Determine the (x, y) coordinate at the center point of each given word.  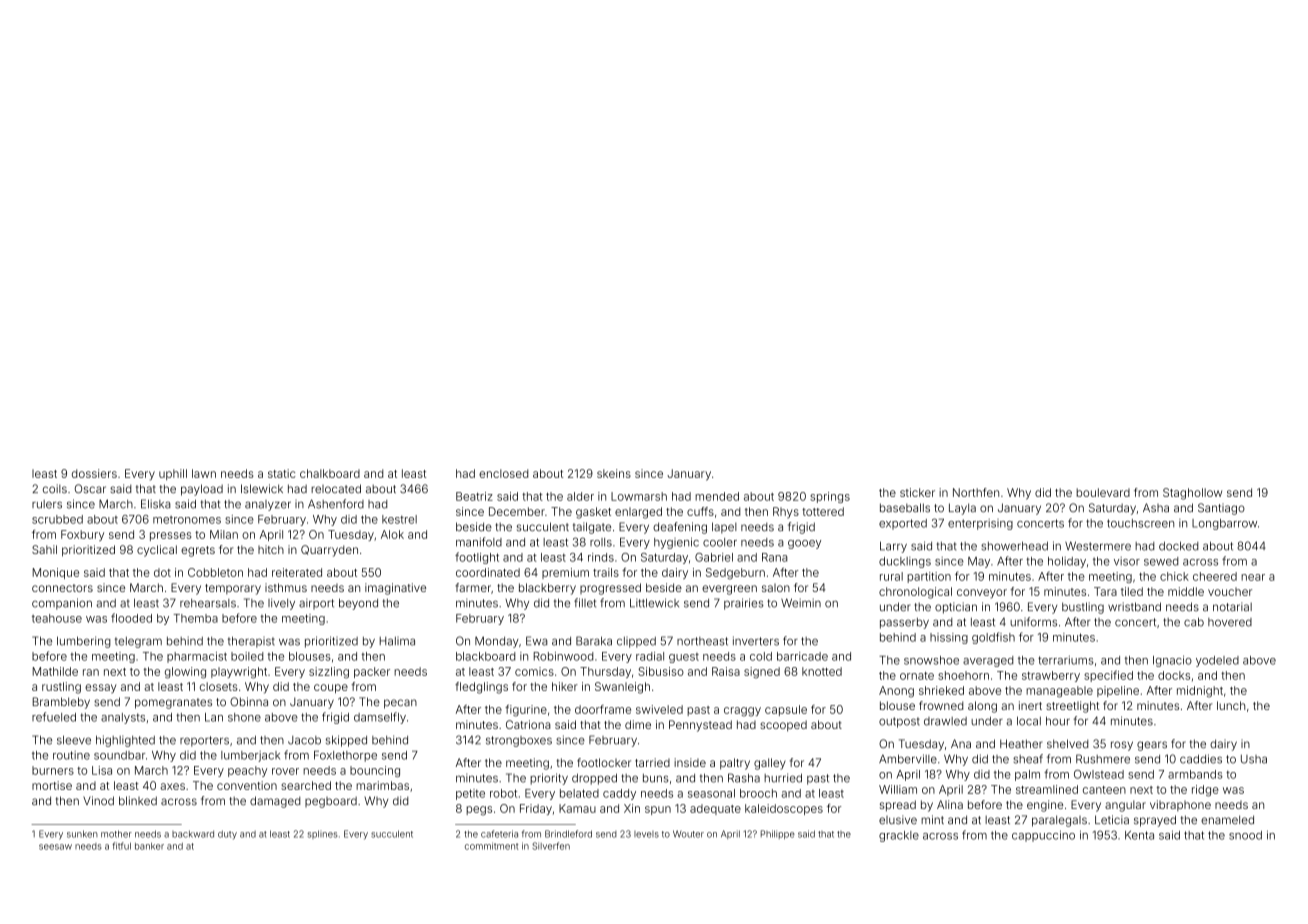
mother (116, 834)
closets (219, 686)
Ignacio (1172, 661)
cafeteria (499, 834)
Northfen (976, 492)
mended (717, 496)
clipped (636, 642)
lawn (204, 473)
